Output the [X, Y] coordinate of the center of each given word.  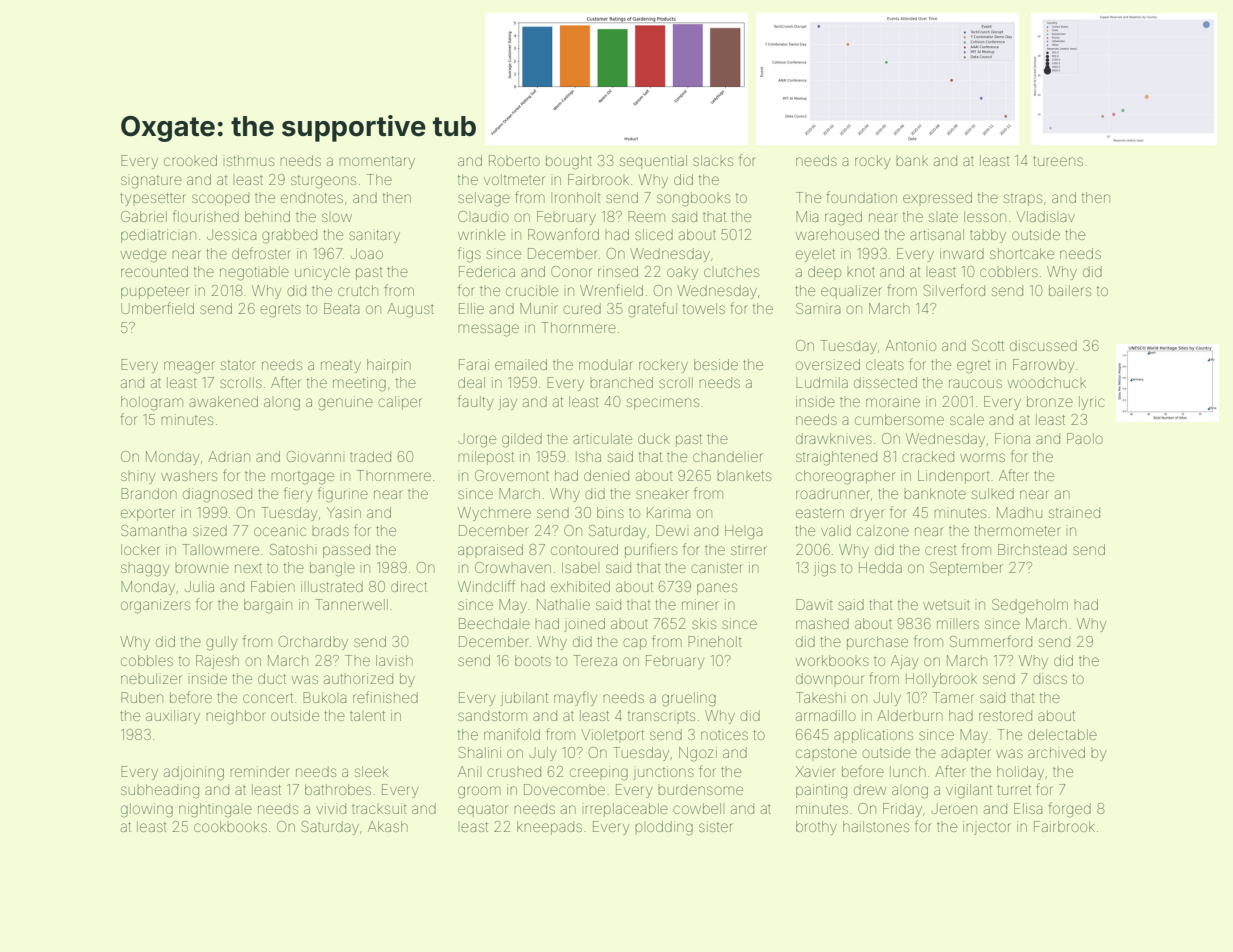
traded [370, 456]
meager [189, 367]
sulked [993, 493]
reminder [260, 771]
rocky [872, 162]
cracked [928, 456]
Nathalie [563, 604]
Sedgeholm [1030, 606]
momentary [377, 162]
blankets [744, 476]
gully [221, 643]
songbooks [693, 199]
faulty [475, 402]
